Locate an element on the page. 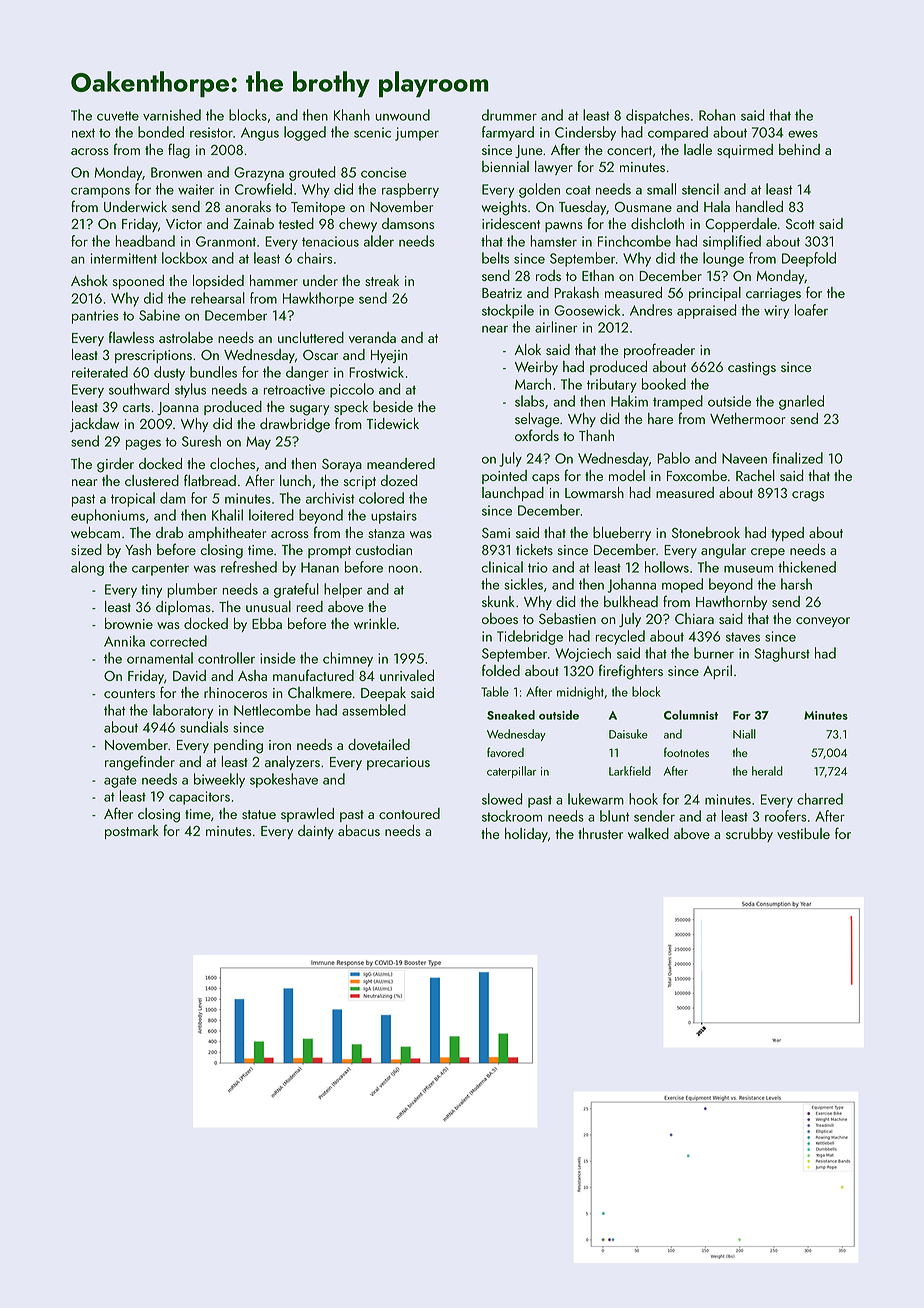 The height and width of the page is (1308, 924). drummer is located at coordinates (509, 115).
